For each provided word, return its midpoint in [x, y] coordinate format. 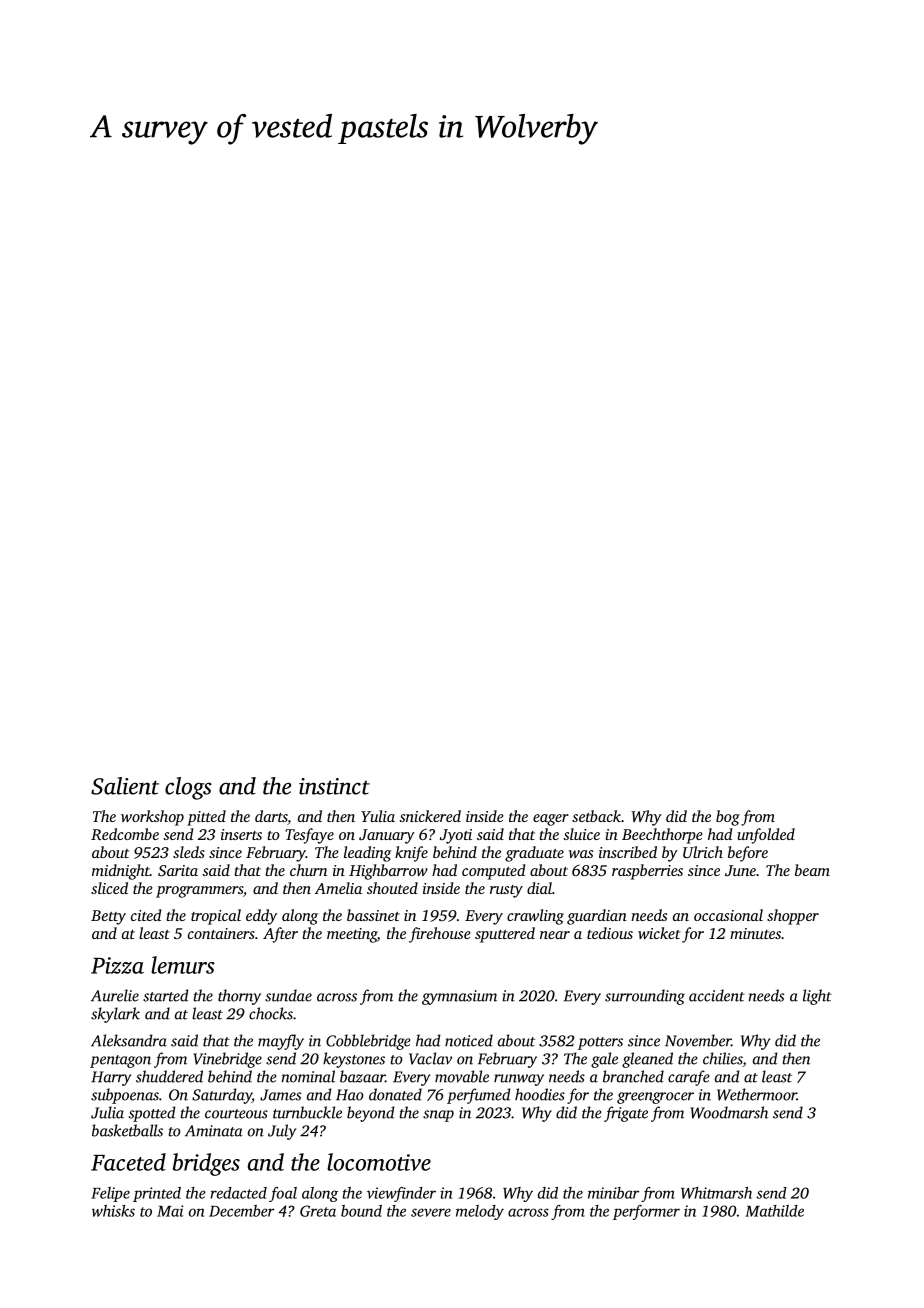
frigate [626, 1114]
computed [494, 872]
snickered [430, 816]
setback [596, 816]
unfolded [766, 836]
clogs [188, 788]
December [241, 1211]
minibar [613, 1193]
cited [146, 915]
